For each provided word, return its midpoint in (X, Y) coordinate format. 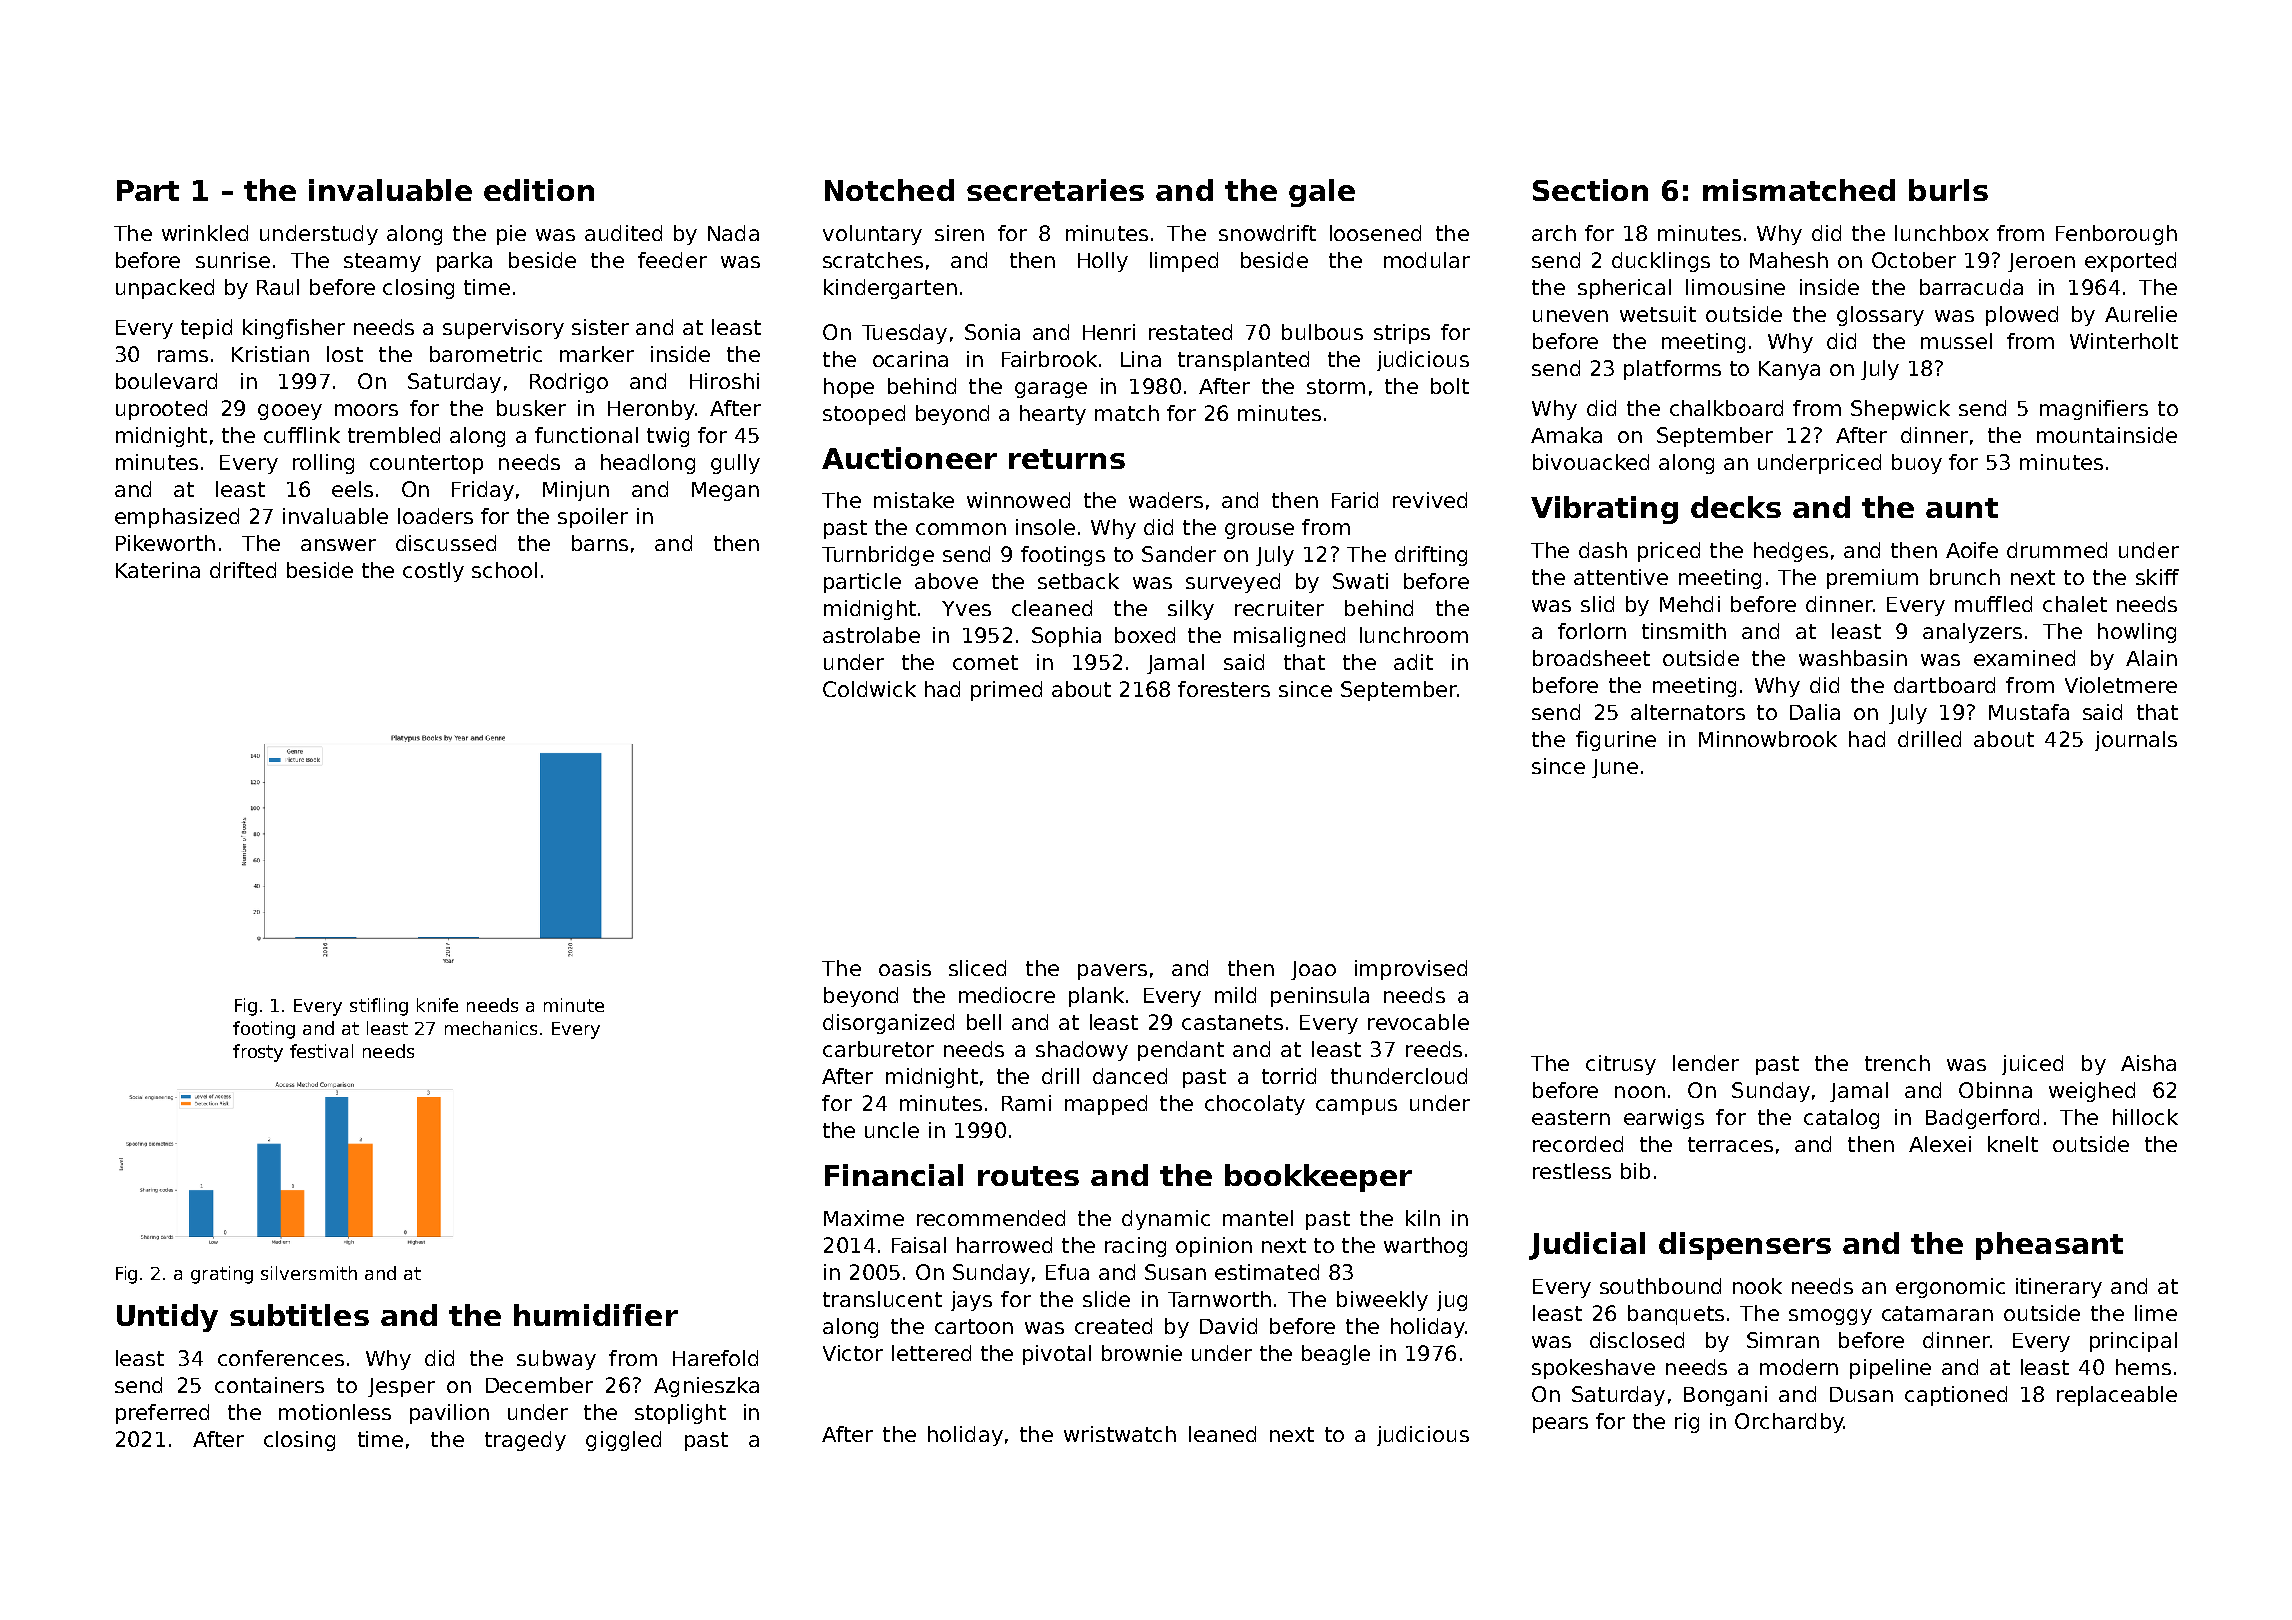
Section (1590, 190)
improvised (1411, 970)
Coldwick (869, 689)
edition (539, 190)
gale (1322, 193)
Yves (966, 608)
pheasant (2049, 1246)
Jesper (401, 1387)
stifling (379, 1007)
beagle (1336, 1355)
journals (2136, 741)
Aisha (2148, 1063)
